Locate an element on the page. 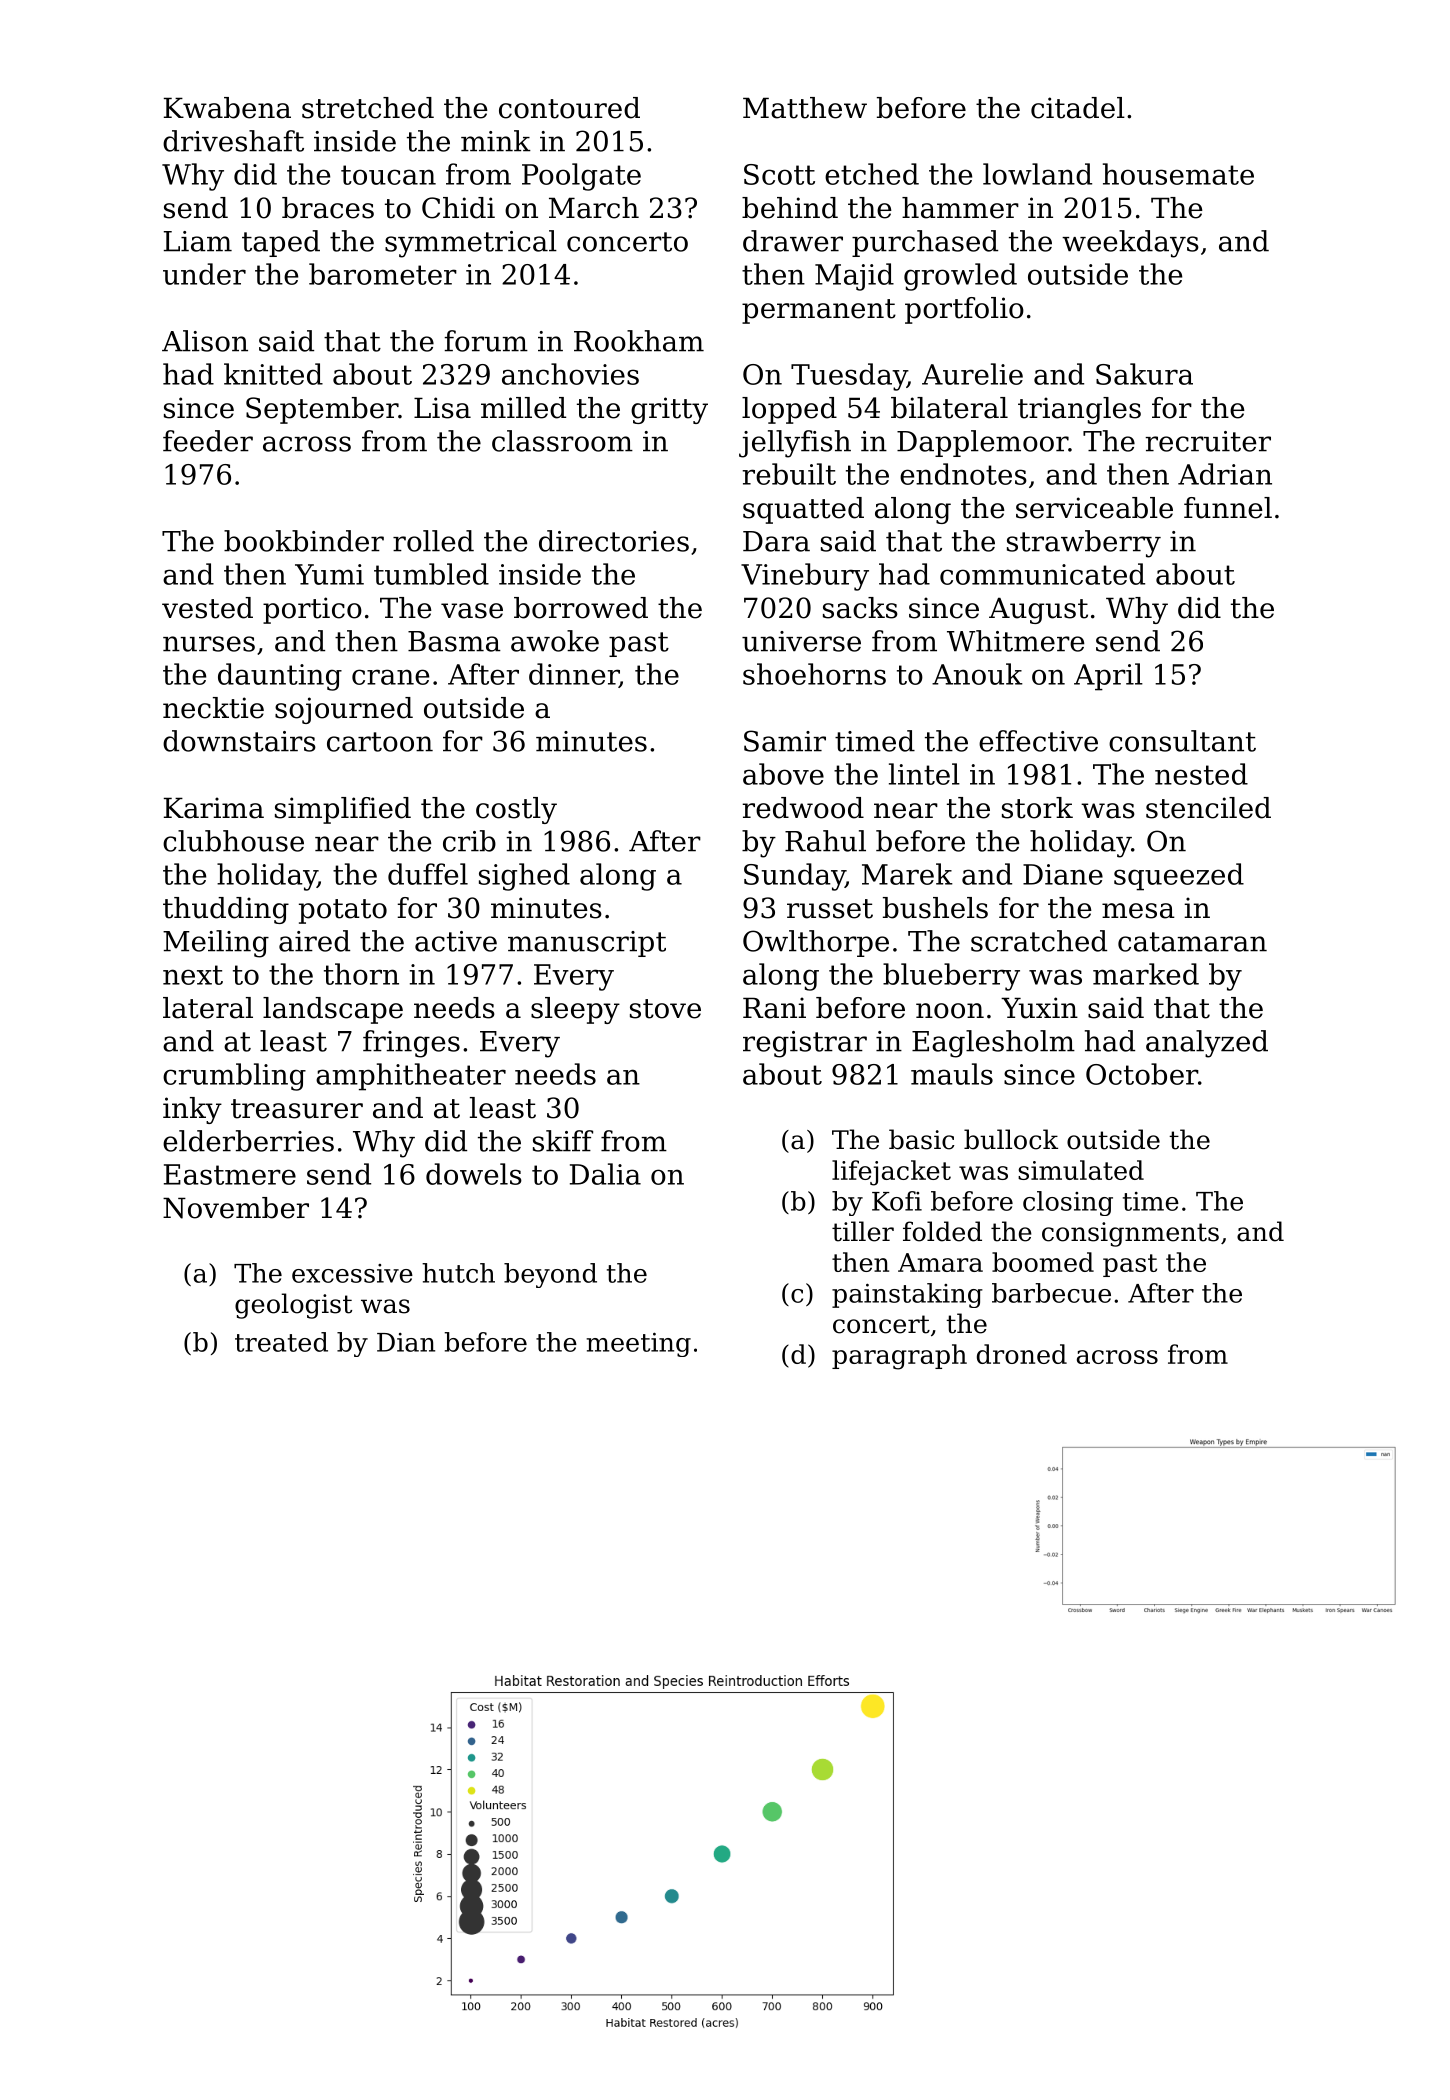 The height and width of the page is (2100, 1450). Vinebury is located at coordinates (805, 577).
